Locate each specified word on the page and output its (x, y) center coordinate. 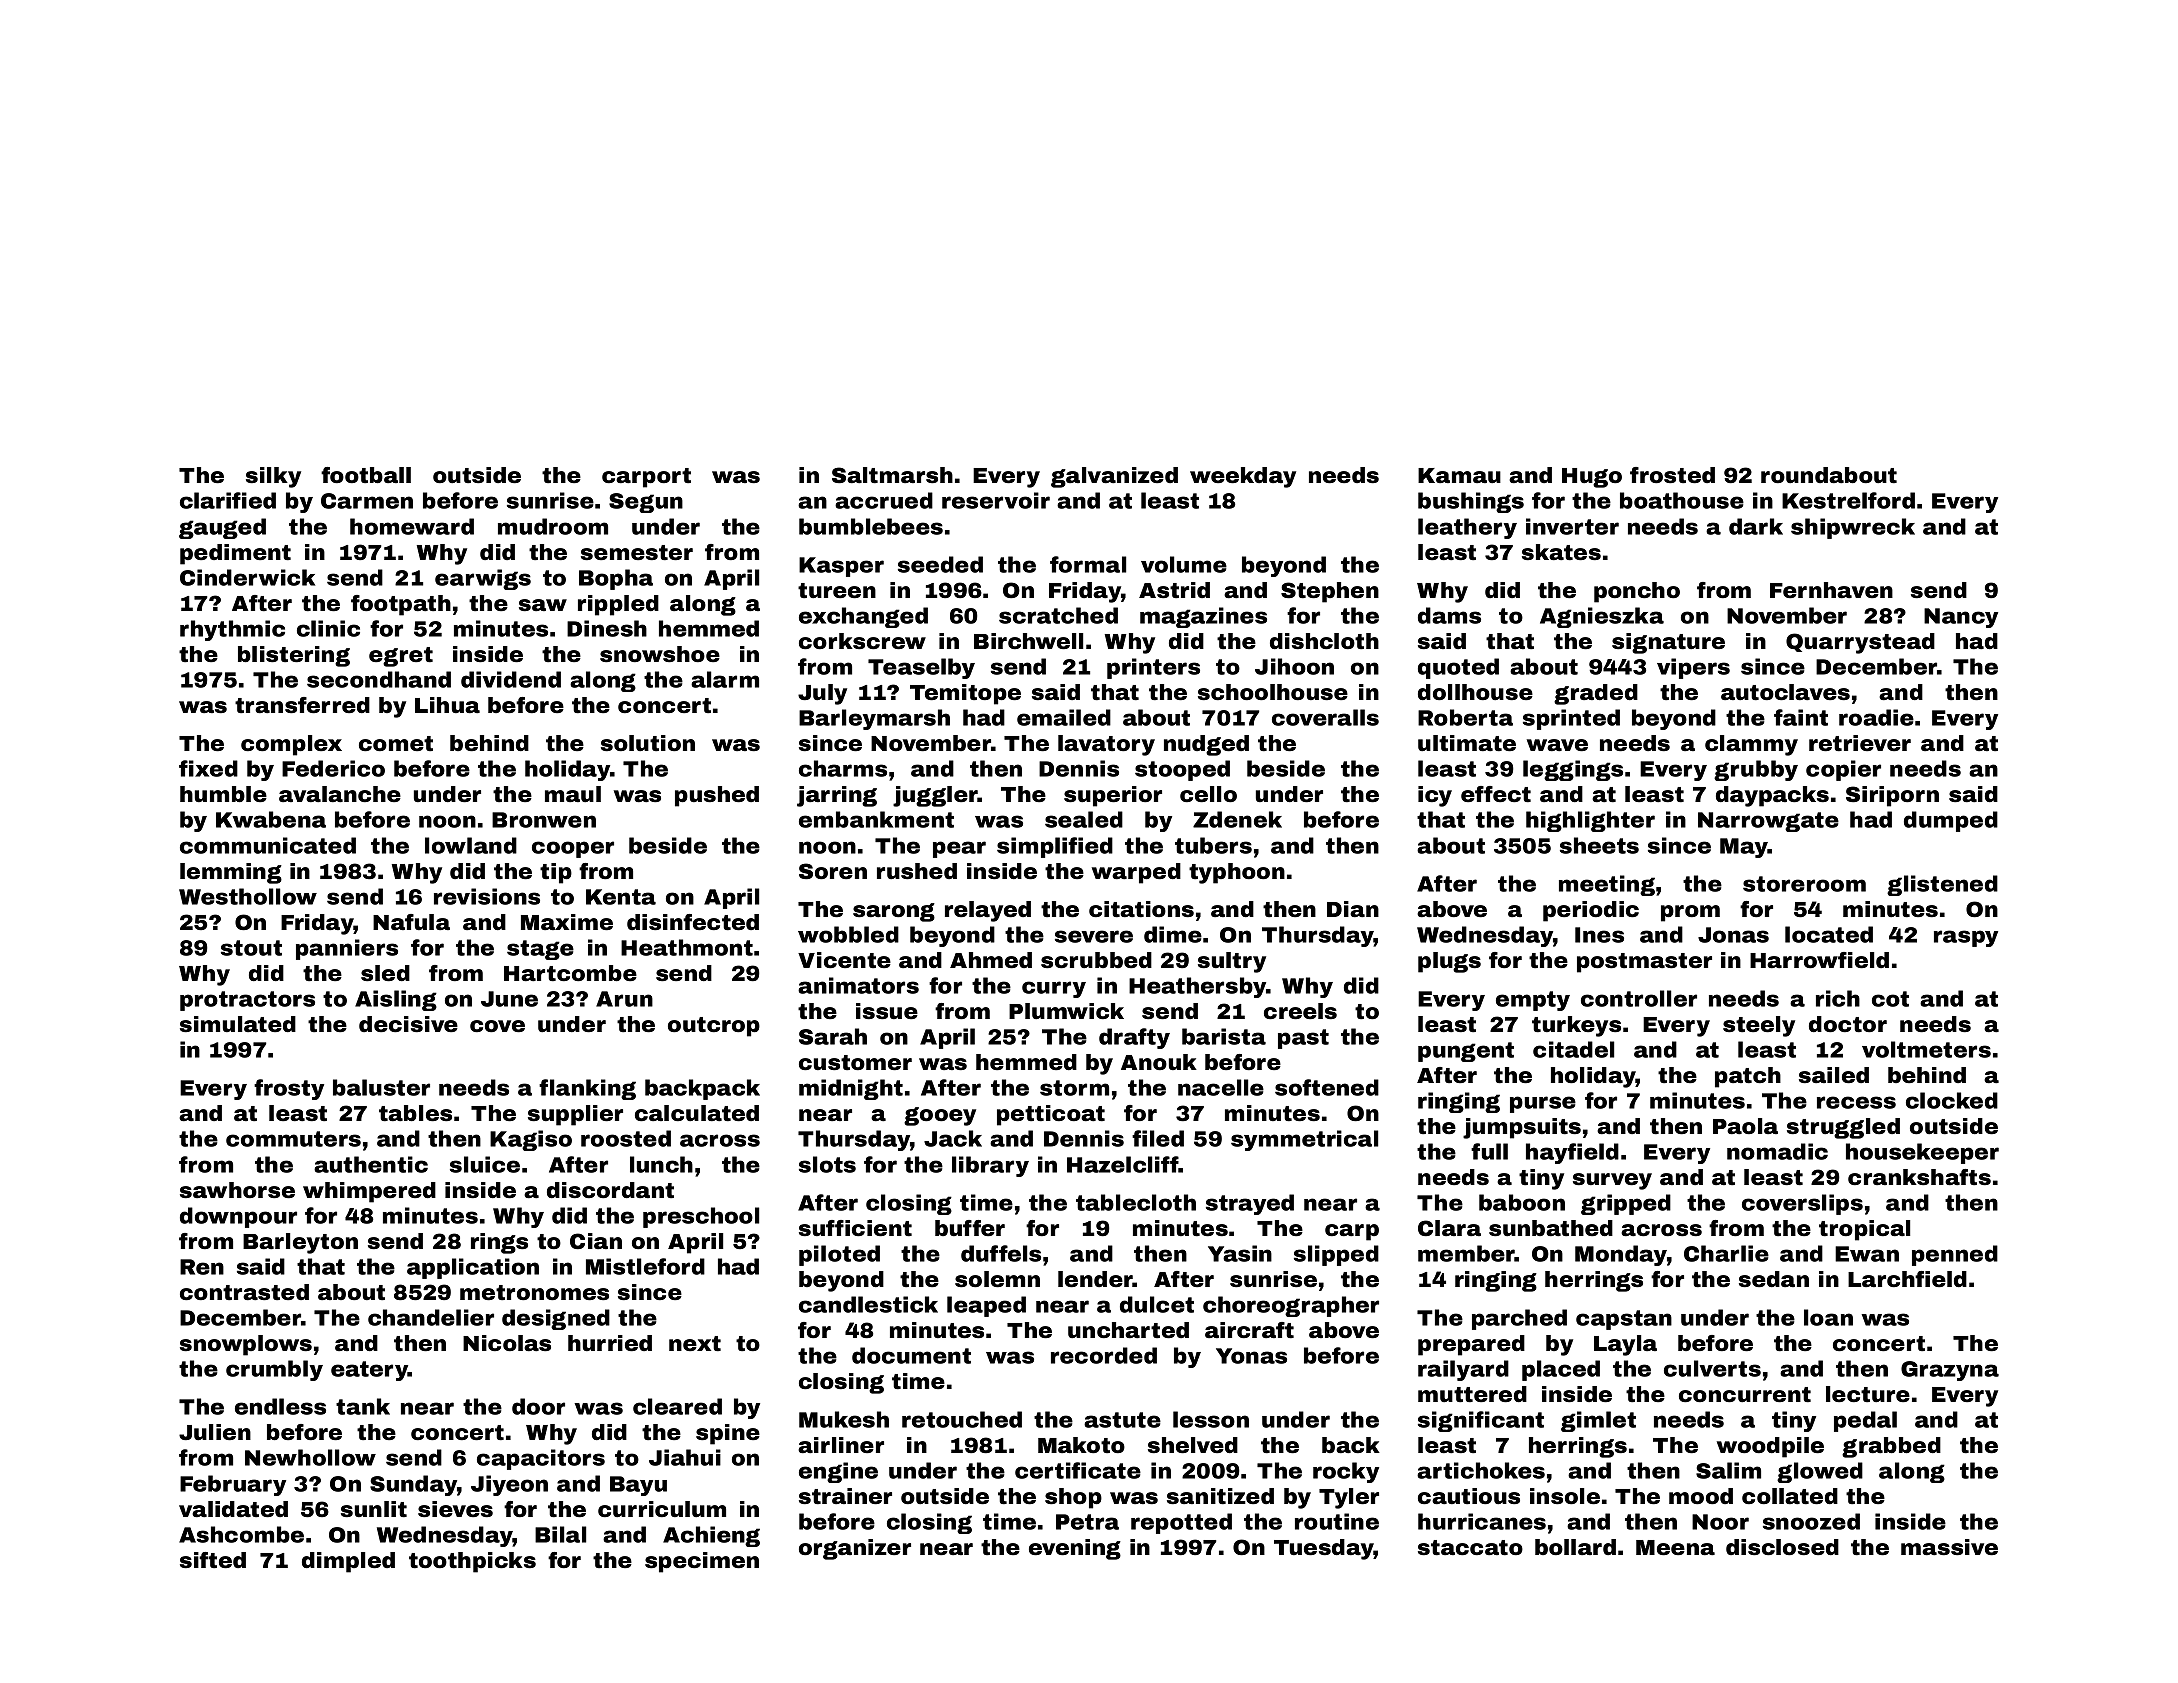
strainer (845, 1496)
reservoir (996, 500)
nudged (1206, 745)
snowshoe (660, 654)
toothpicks (472, 1562)
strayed (1250, 1204)
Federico (333, 768)
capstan (1624, 1320)
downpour (238, 1217)
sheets (1599, 845)
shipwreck (1853, 528)
